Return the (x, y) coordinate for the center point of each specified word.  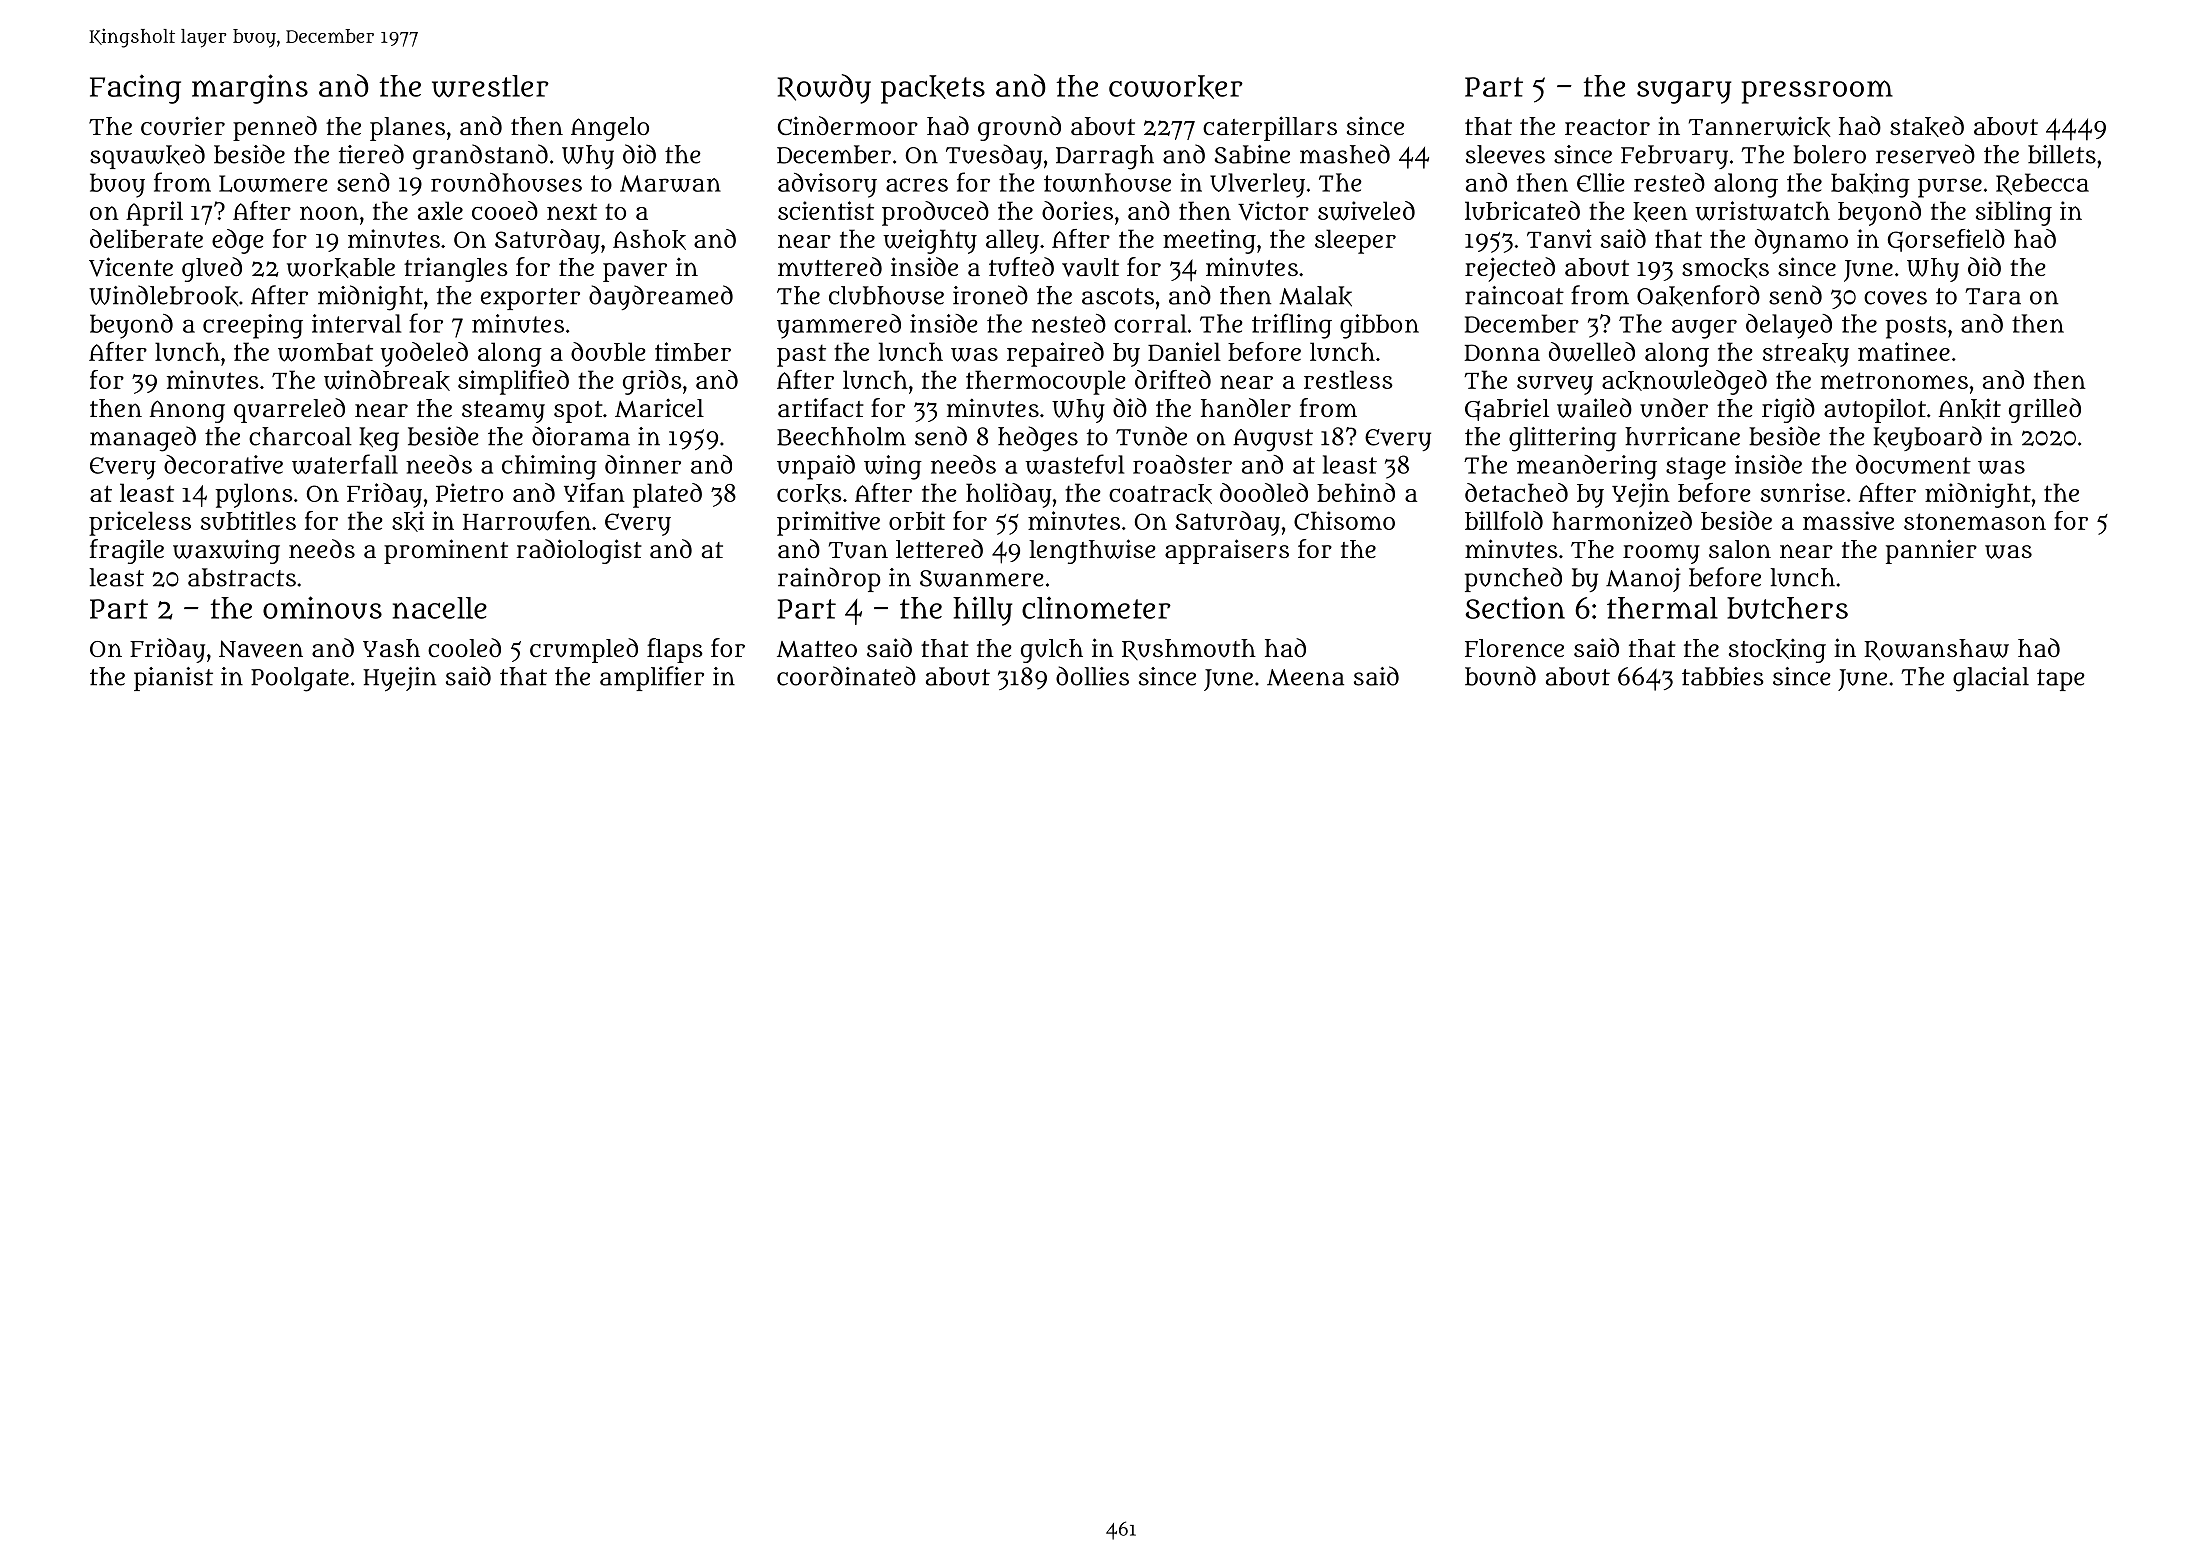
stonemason (1975, 521)
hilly (982, 611)
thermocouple (1046, 382)
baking (1870, 185)
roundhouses (506, 182)
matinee (1904, 351)
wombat (325, 352)
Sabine (1252, 154)
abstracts (242, 577)
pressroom (1817, 92)
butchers (1787, 608)
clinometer (1096, 607)
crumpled (584, 650)
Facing (135, 89)
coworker (1176, 87)
